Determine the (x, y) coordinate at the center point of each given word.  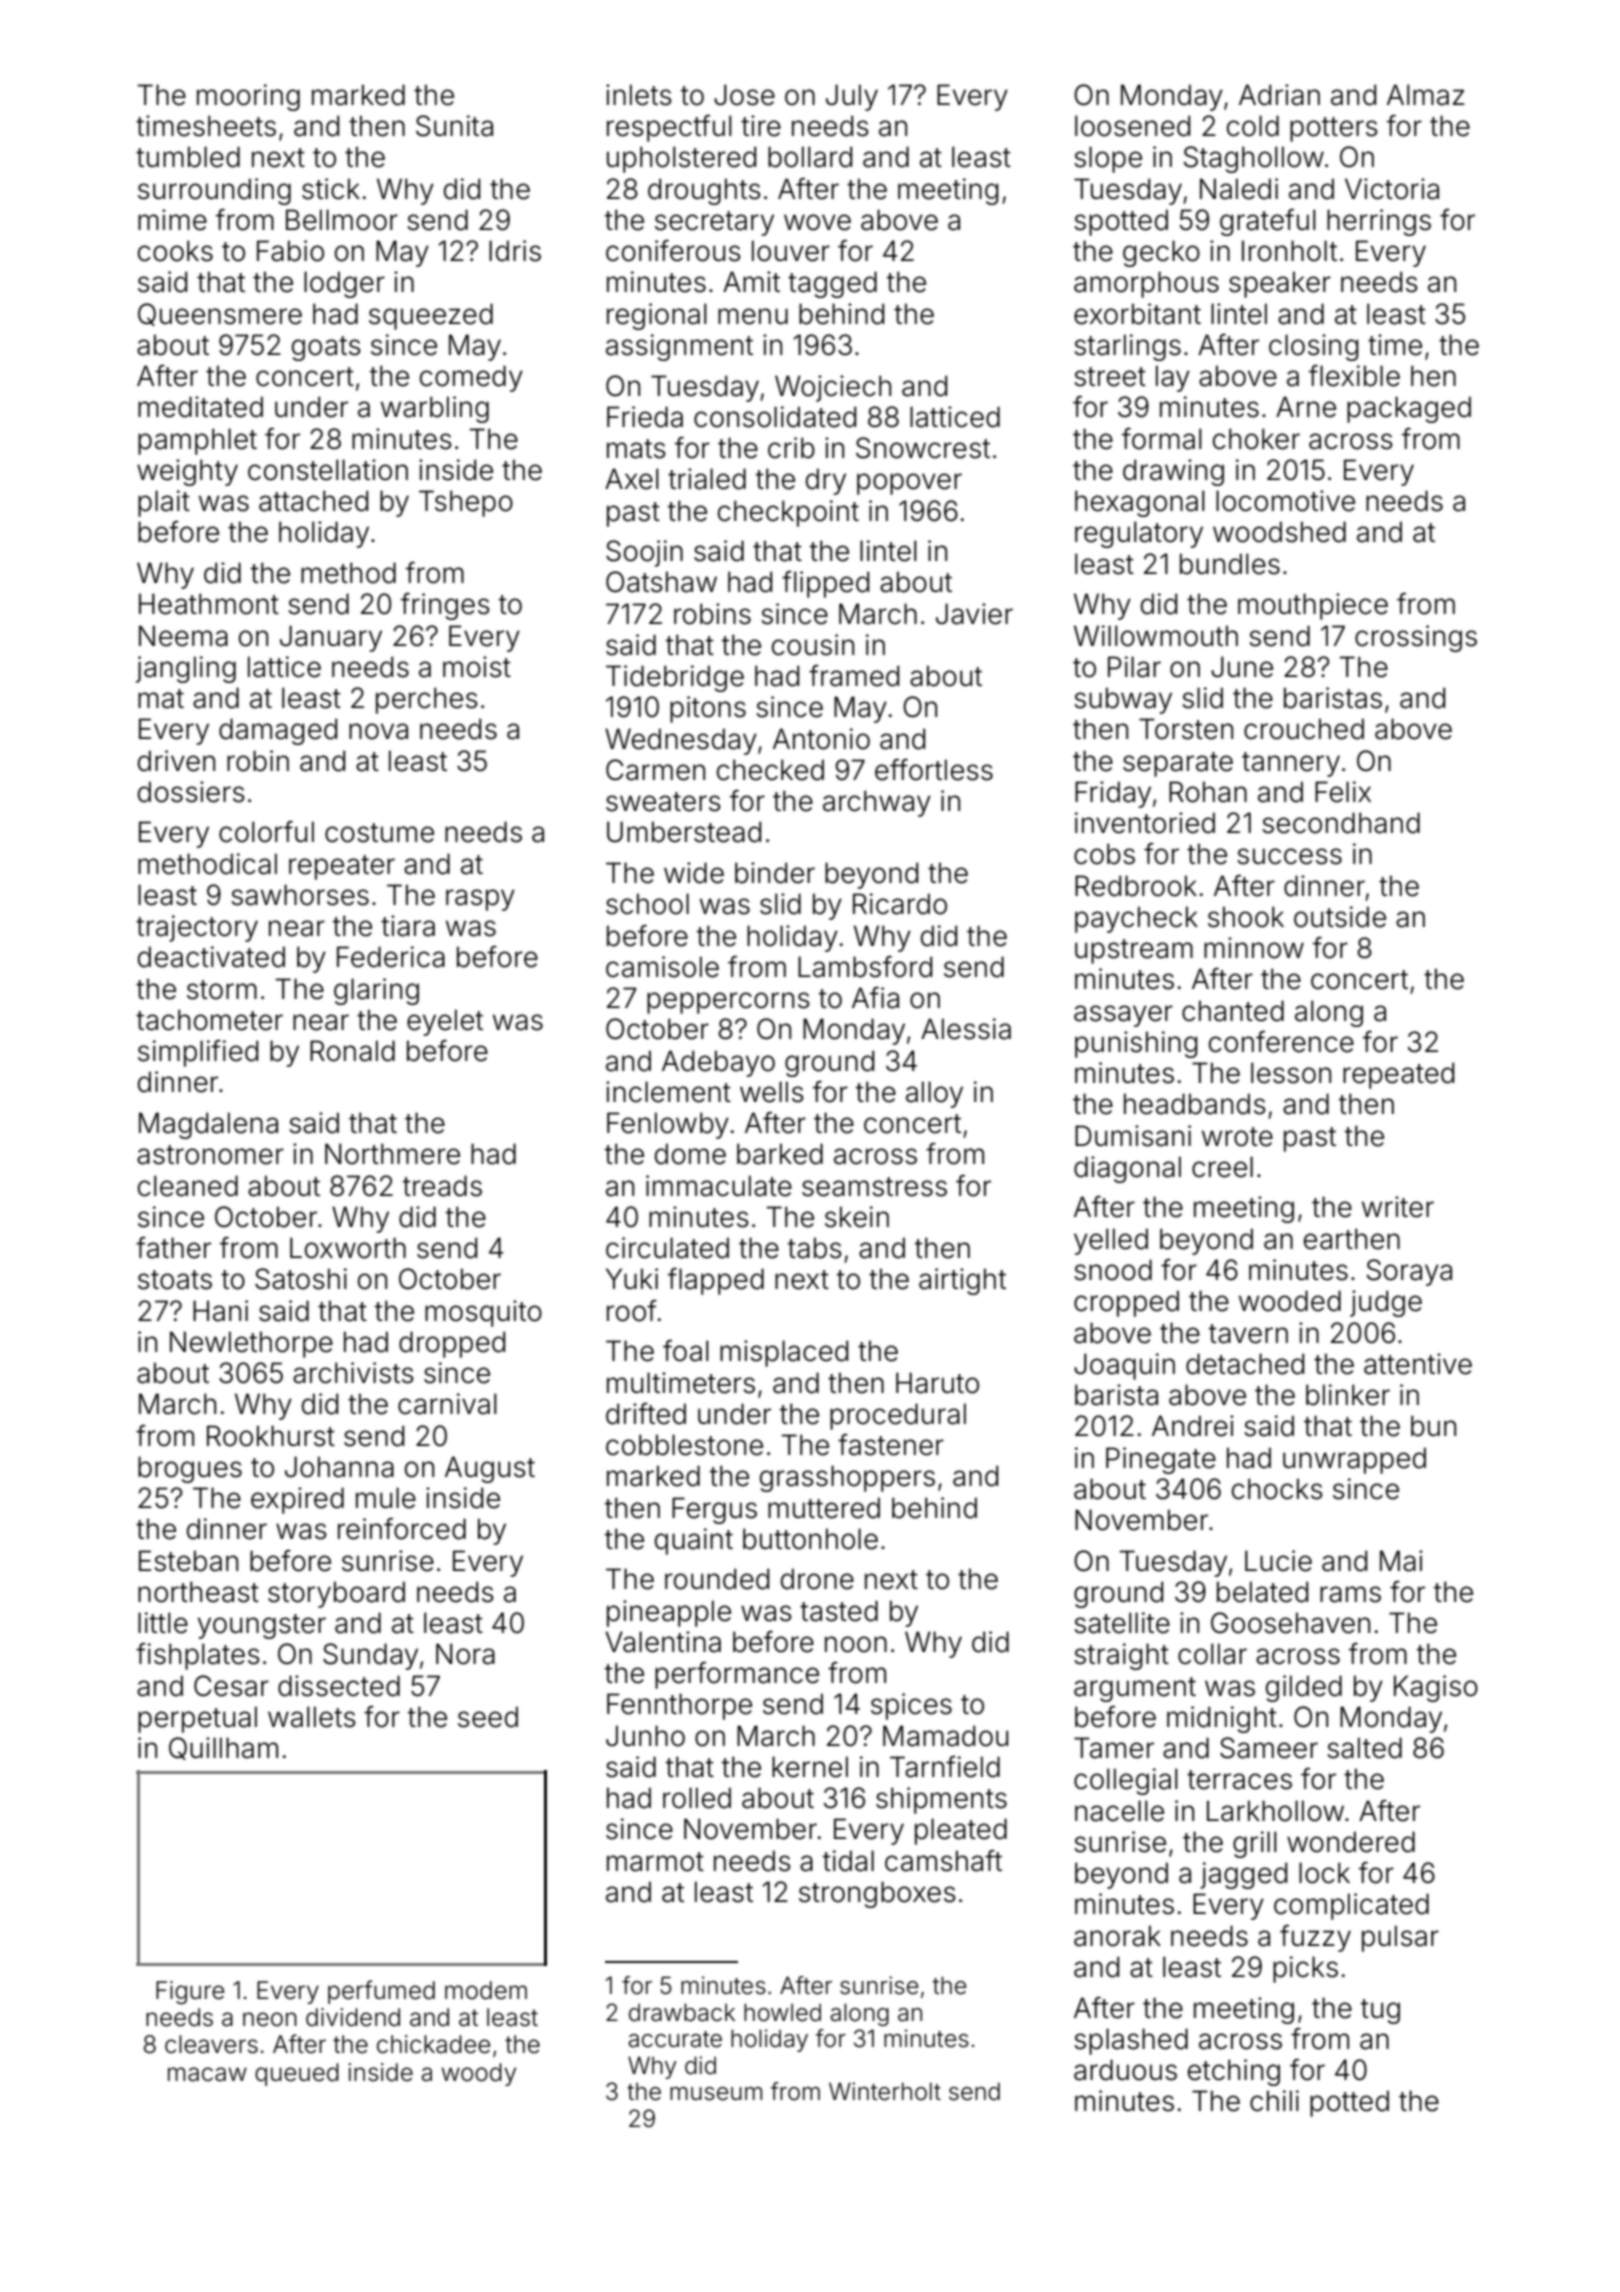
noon (856, 1644)
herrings (1379, 222)
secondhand (1341, 823)
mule (386, 1498)
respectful (669, 128)
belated (1262, 1592)
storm (222, 990)
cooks (175, 251)
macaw (207, 2074)
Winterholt (885, 2091)
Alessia (966, 1029)
